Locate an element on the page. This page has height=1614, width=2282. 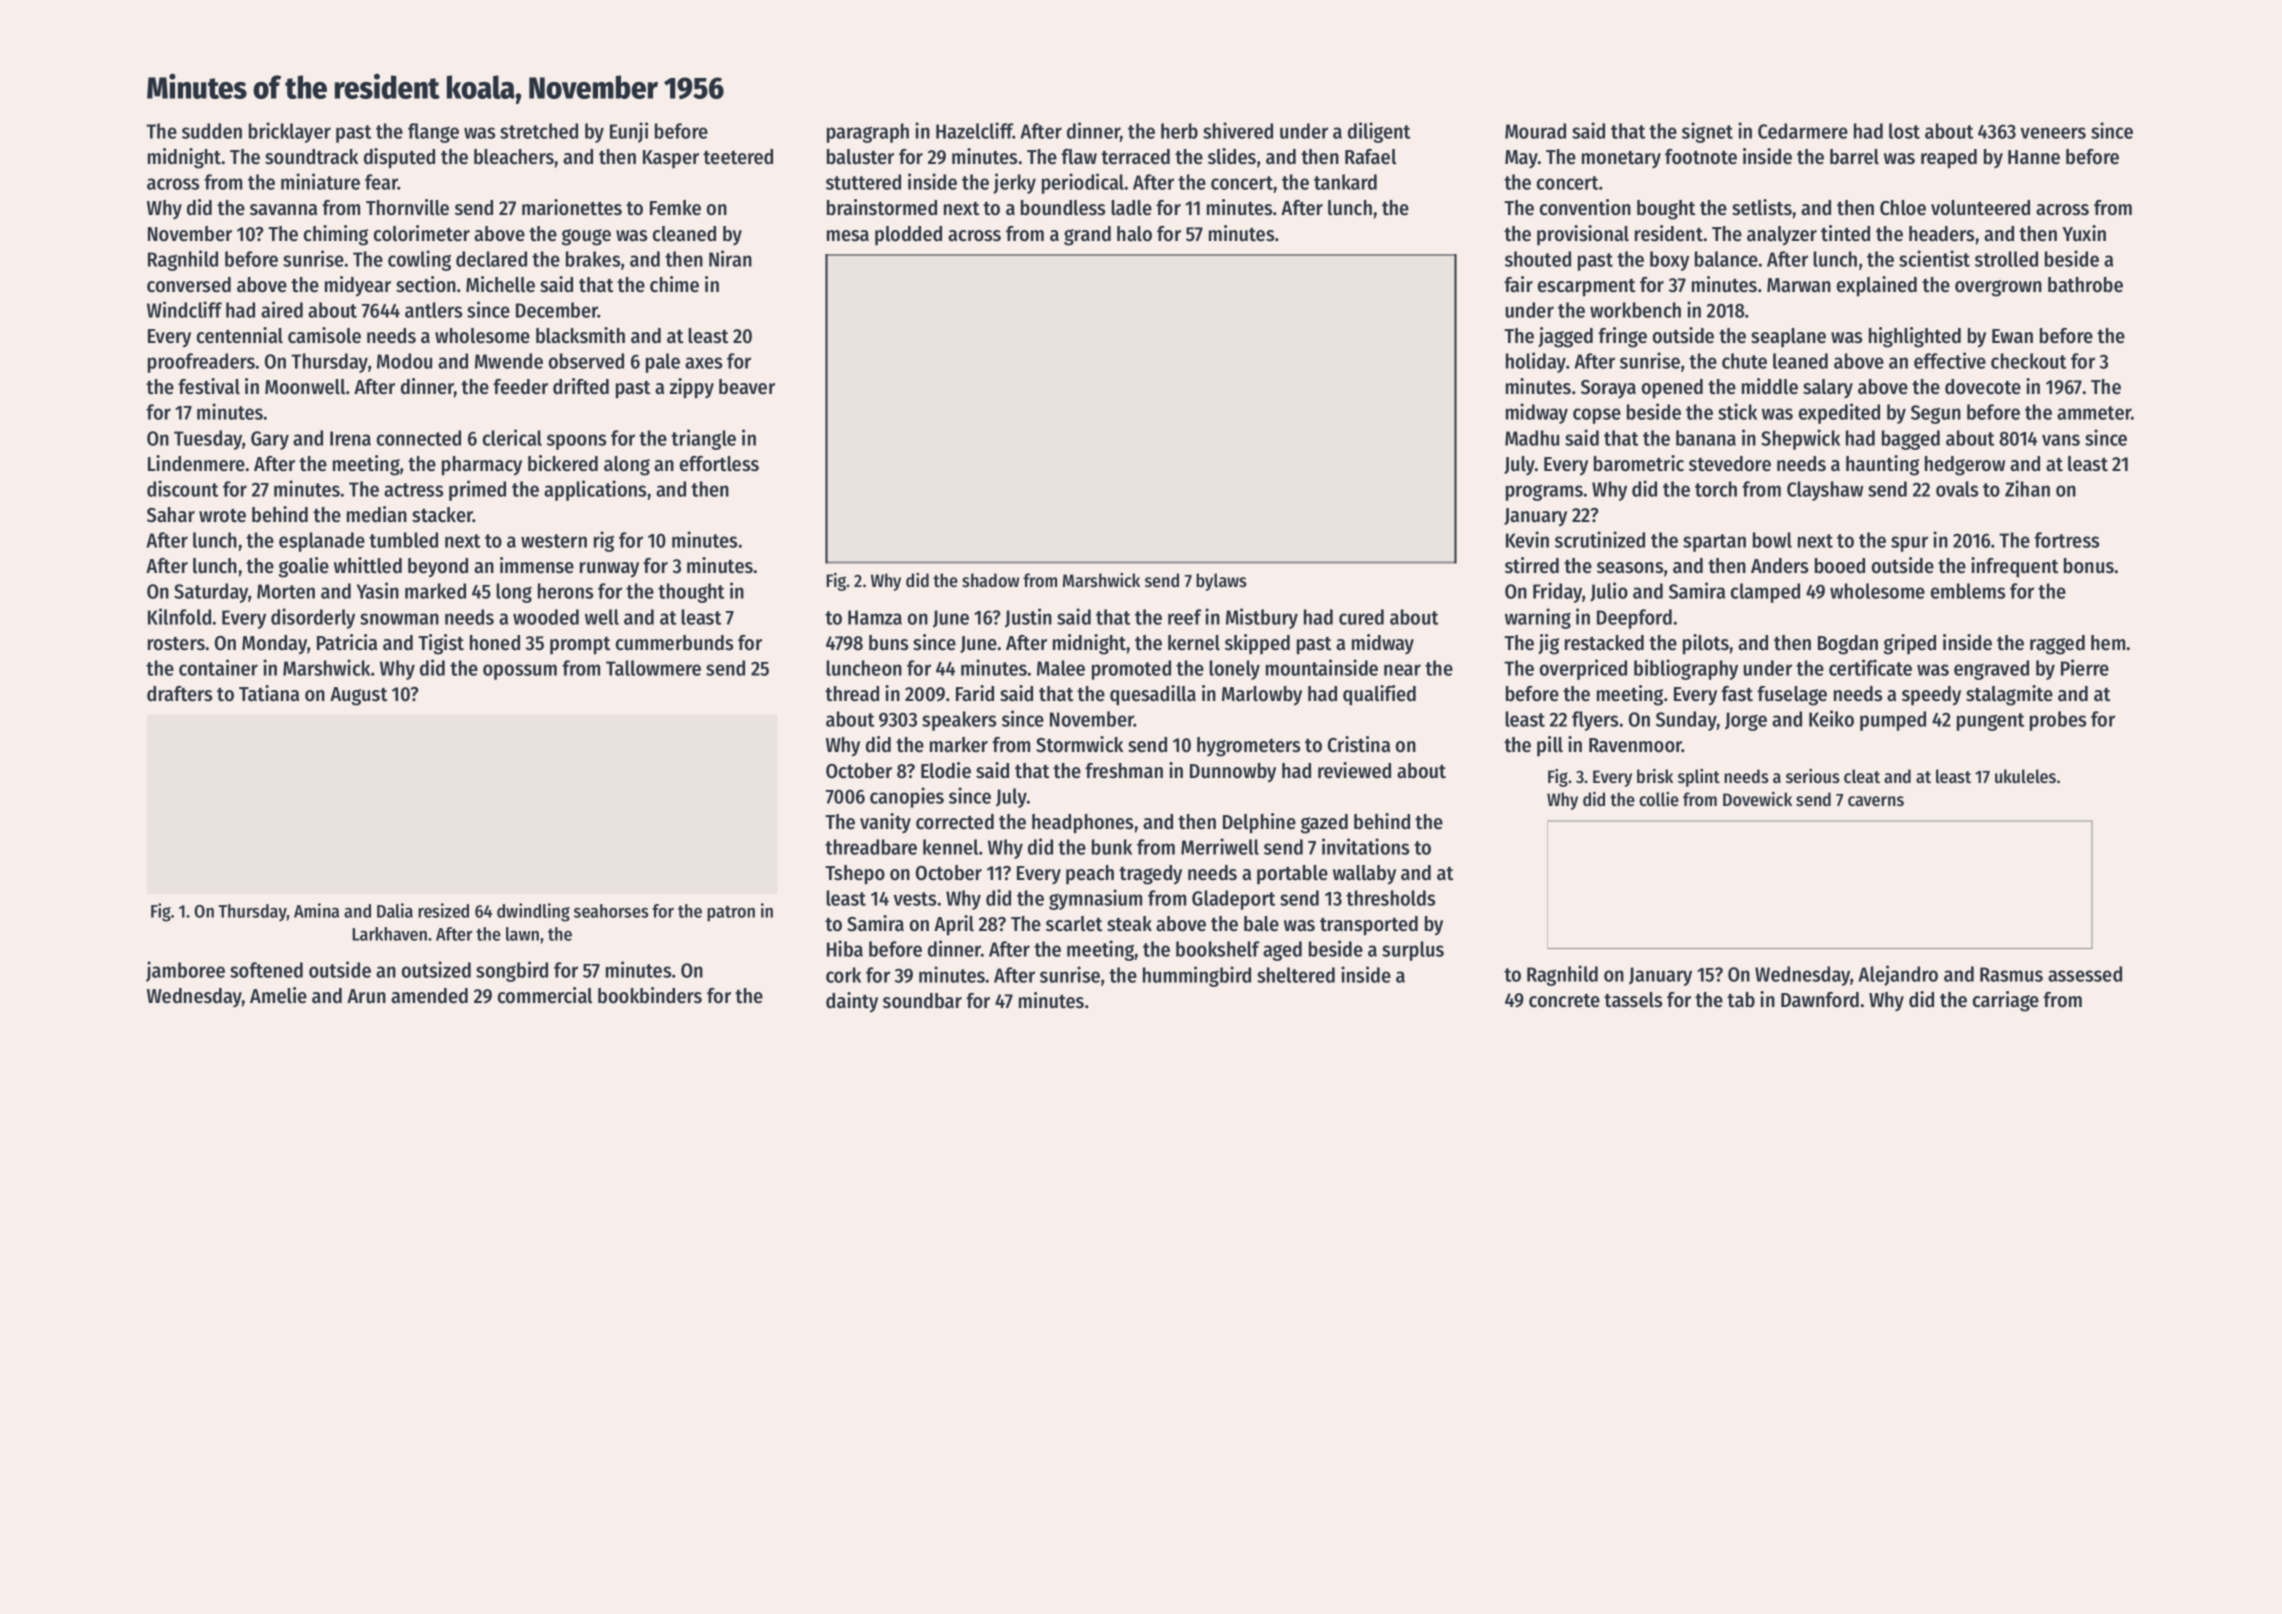
hummingbird is located at coordinates (1197, 976).
